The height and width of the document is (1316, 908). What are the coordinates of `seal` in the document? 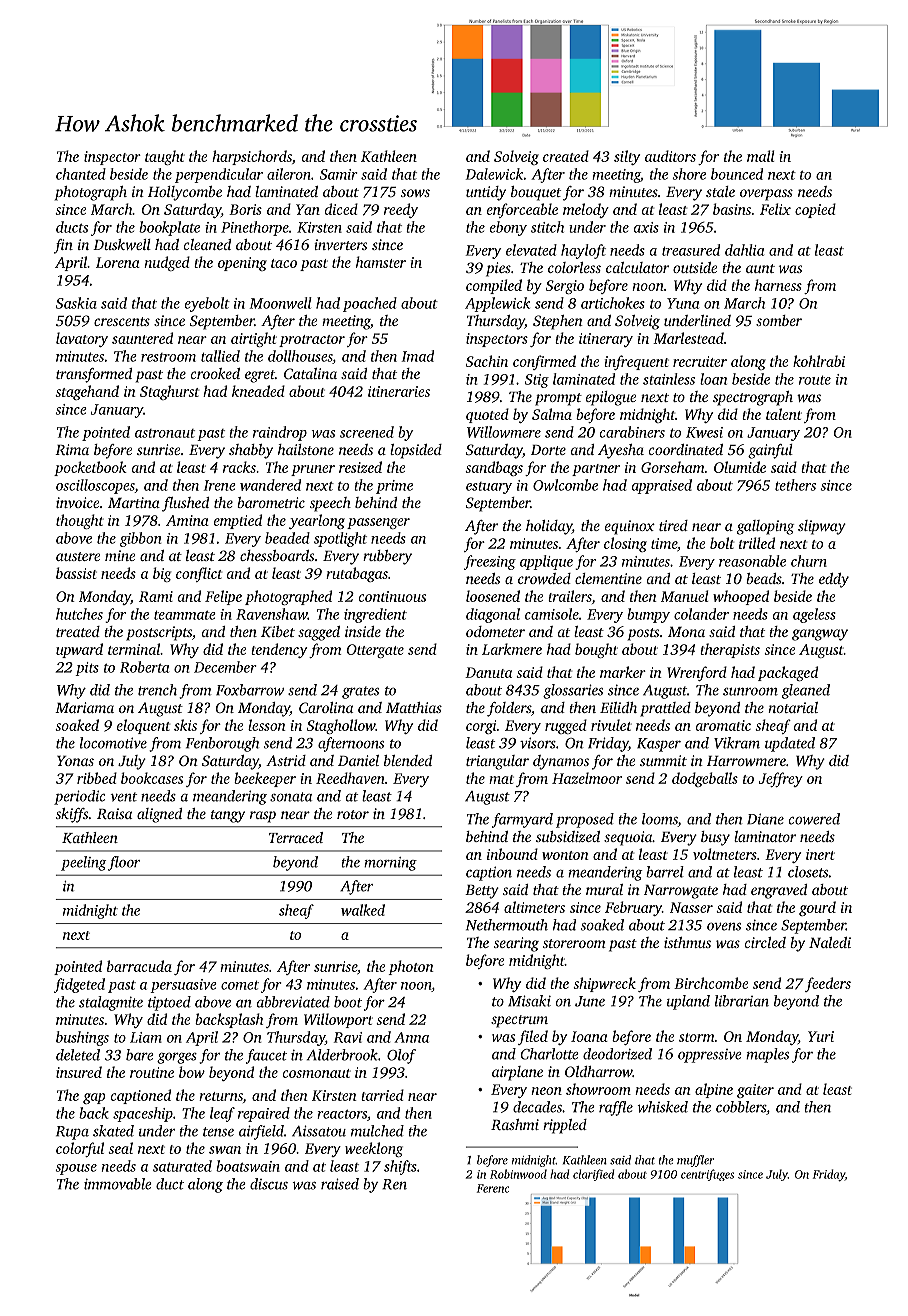 It's located at (120, 1148).
